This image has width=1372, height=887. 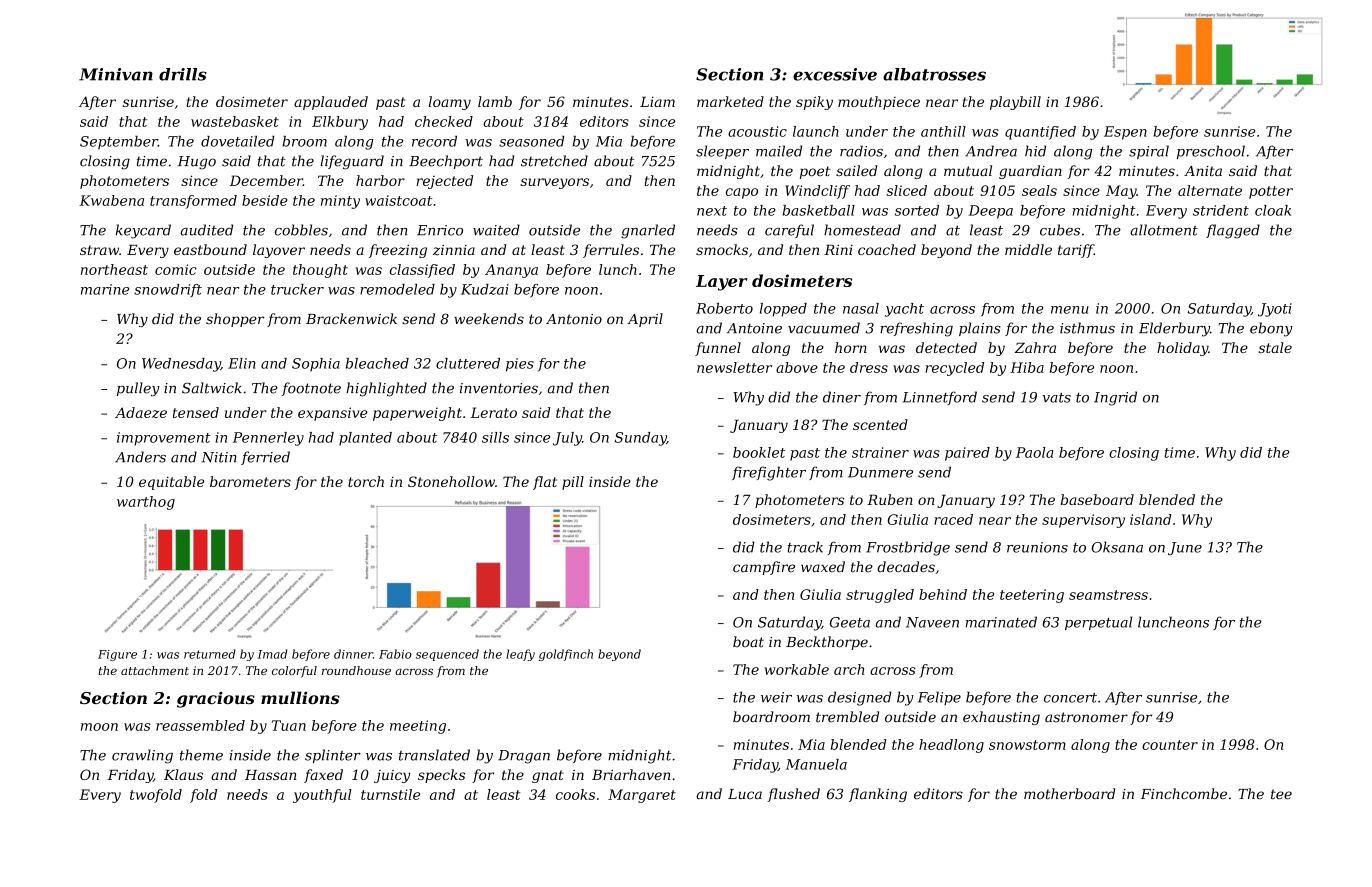 What do you see at coordinates (764, 568) in the image?
I see `campfire` at bounding box center [764, 568].
